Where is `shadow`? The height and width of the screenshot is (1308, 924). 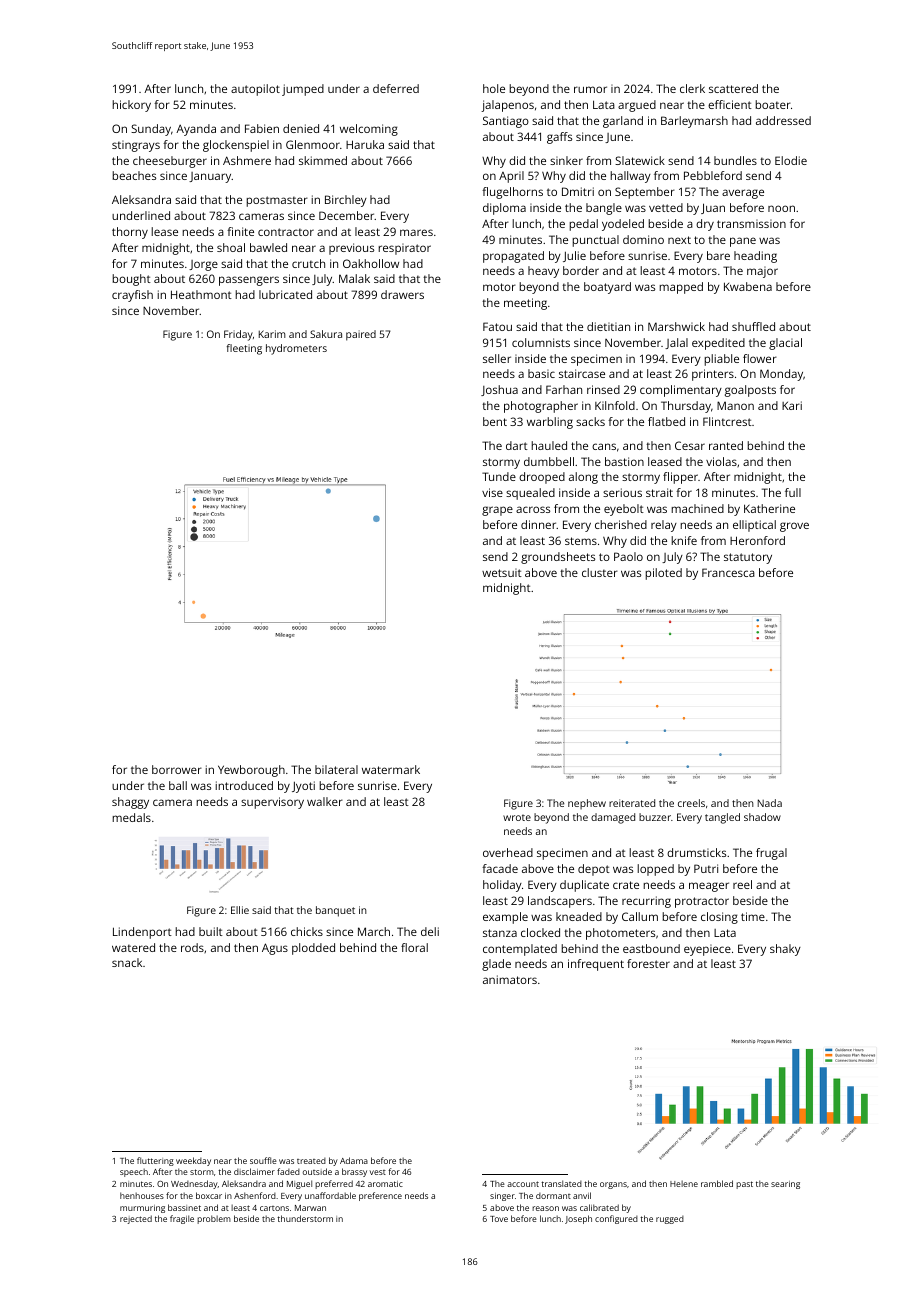 shadow is located at coordinates (762, 817).
